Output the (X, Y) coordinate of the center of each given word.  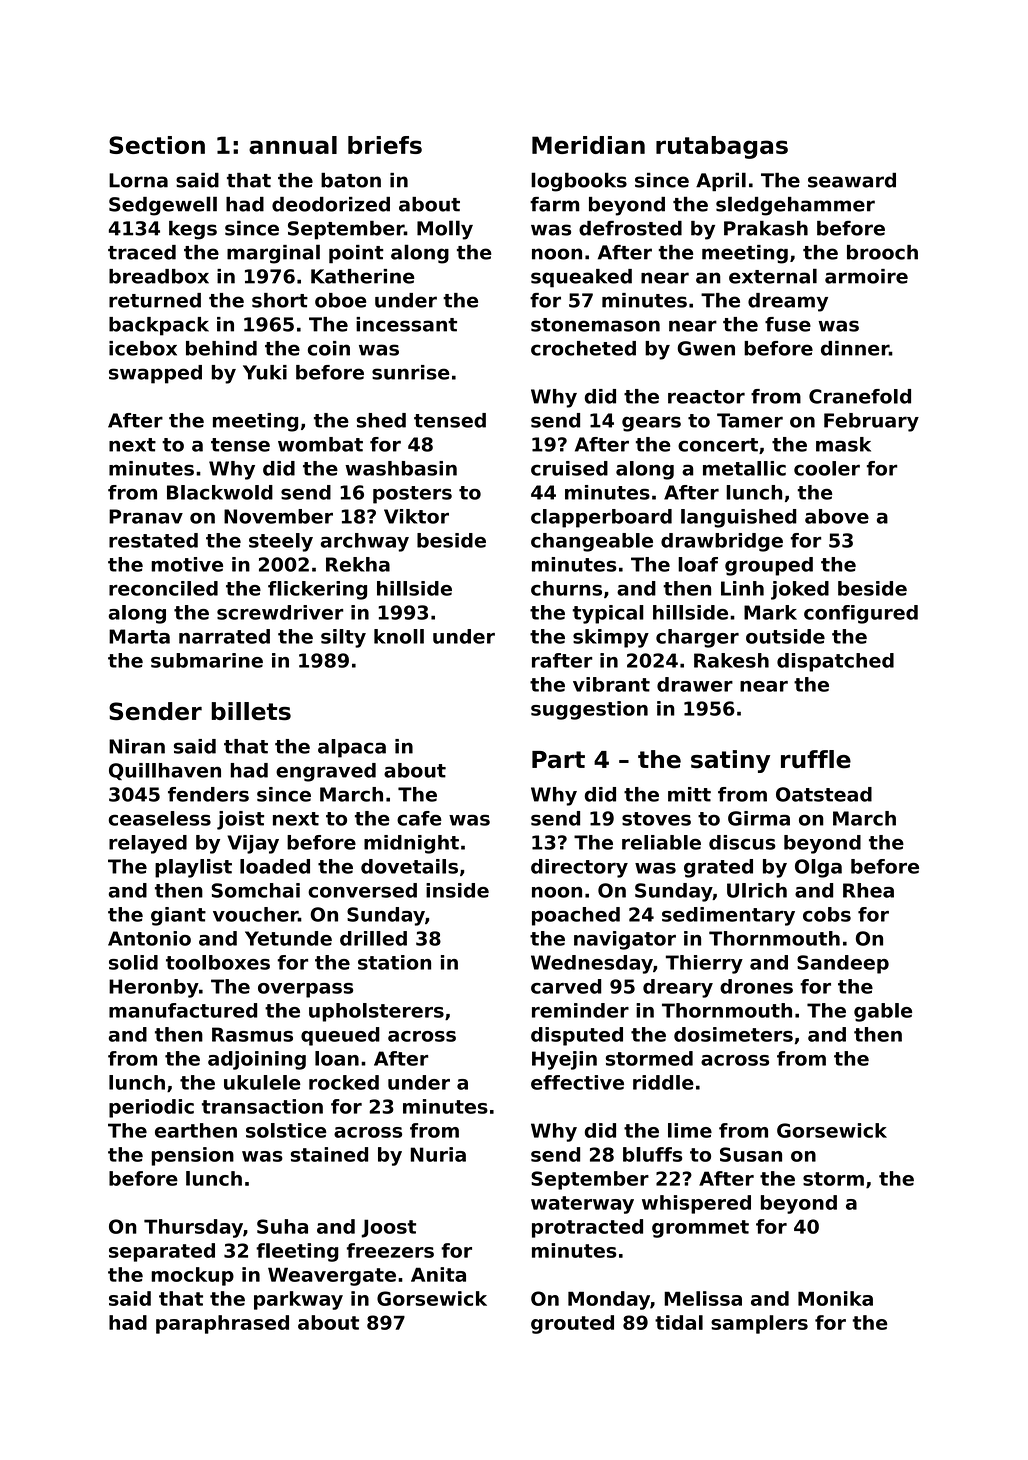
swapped (155, 374)
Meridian (588, 145)
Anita (438, 1274)
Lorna (138, 180)
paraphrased (222, 1324)
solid (133, 962)
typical (608, 614)
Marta (139, 636)
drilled (373, 938)
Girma (759, 818)
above (837, 516)
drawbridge (722, 542)
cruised (569, 468)
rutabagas (722, 147)
